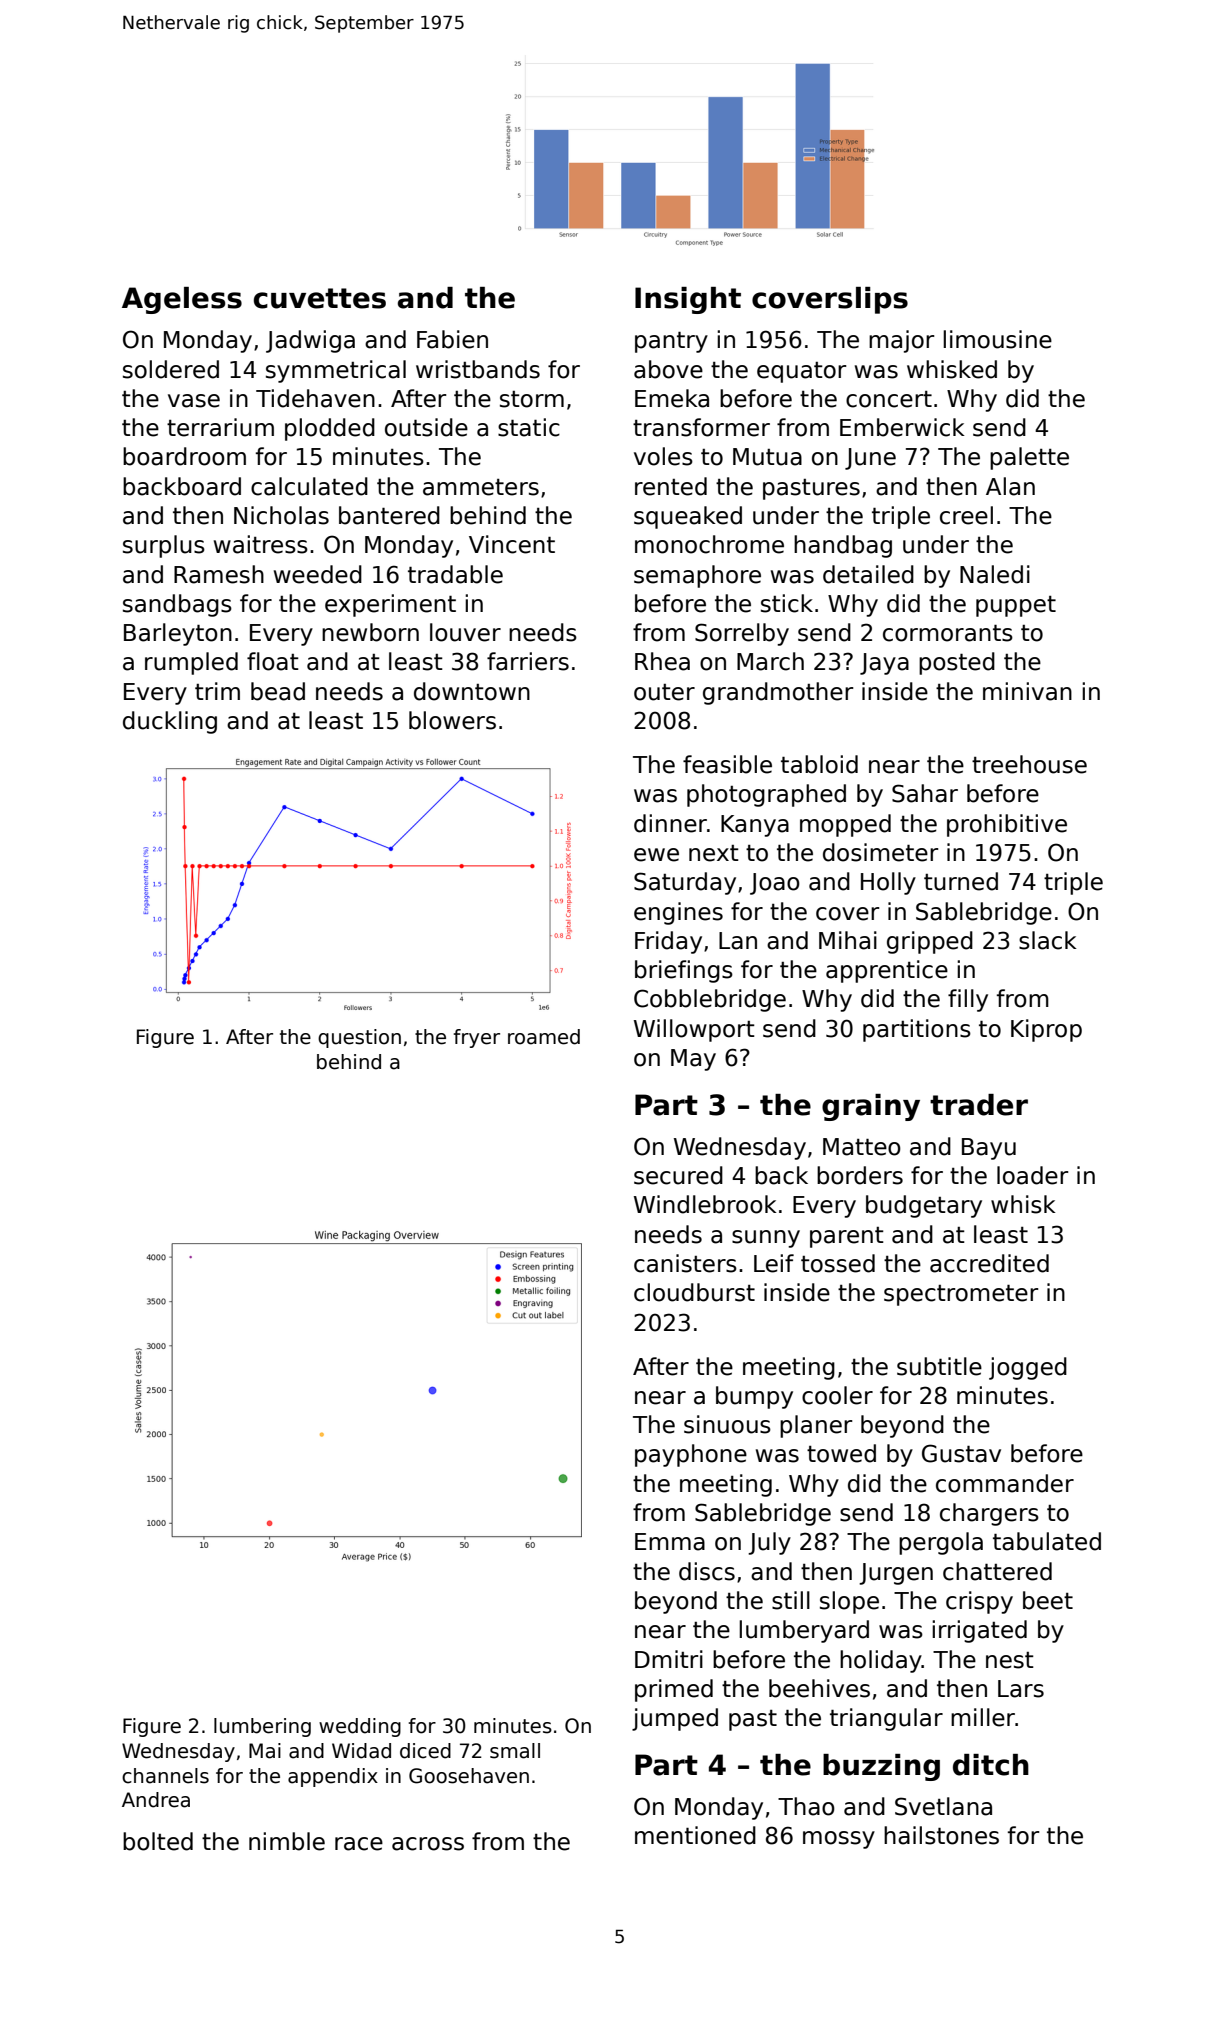 This document has height=2022, width=1228. I want to click on ewe, so click(656, 855).
